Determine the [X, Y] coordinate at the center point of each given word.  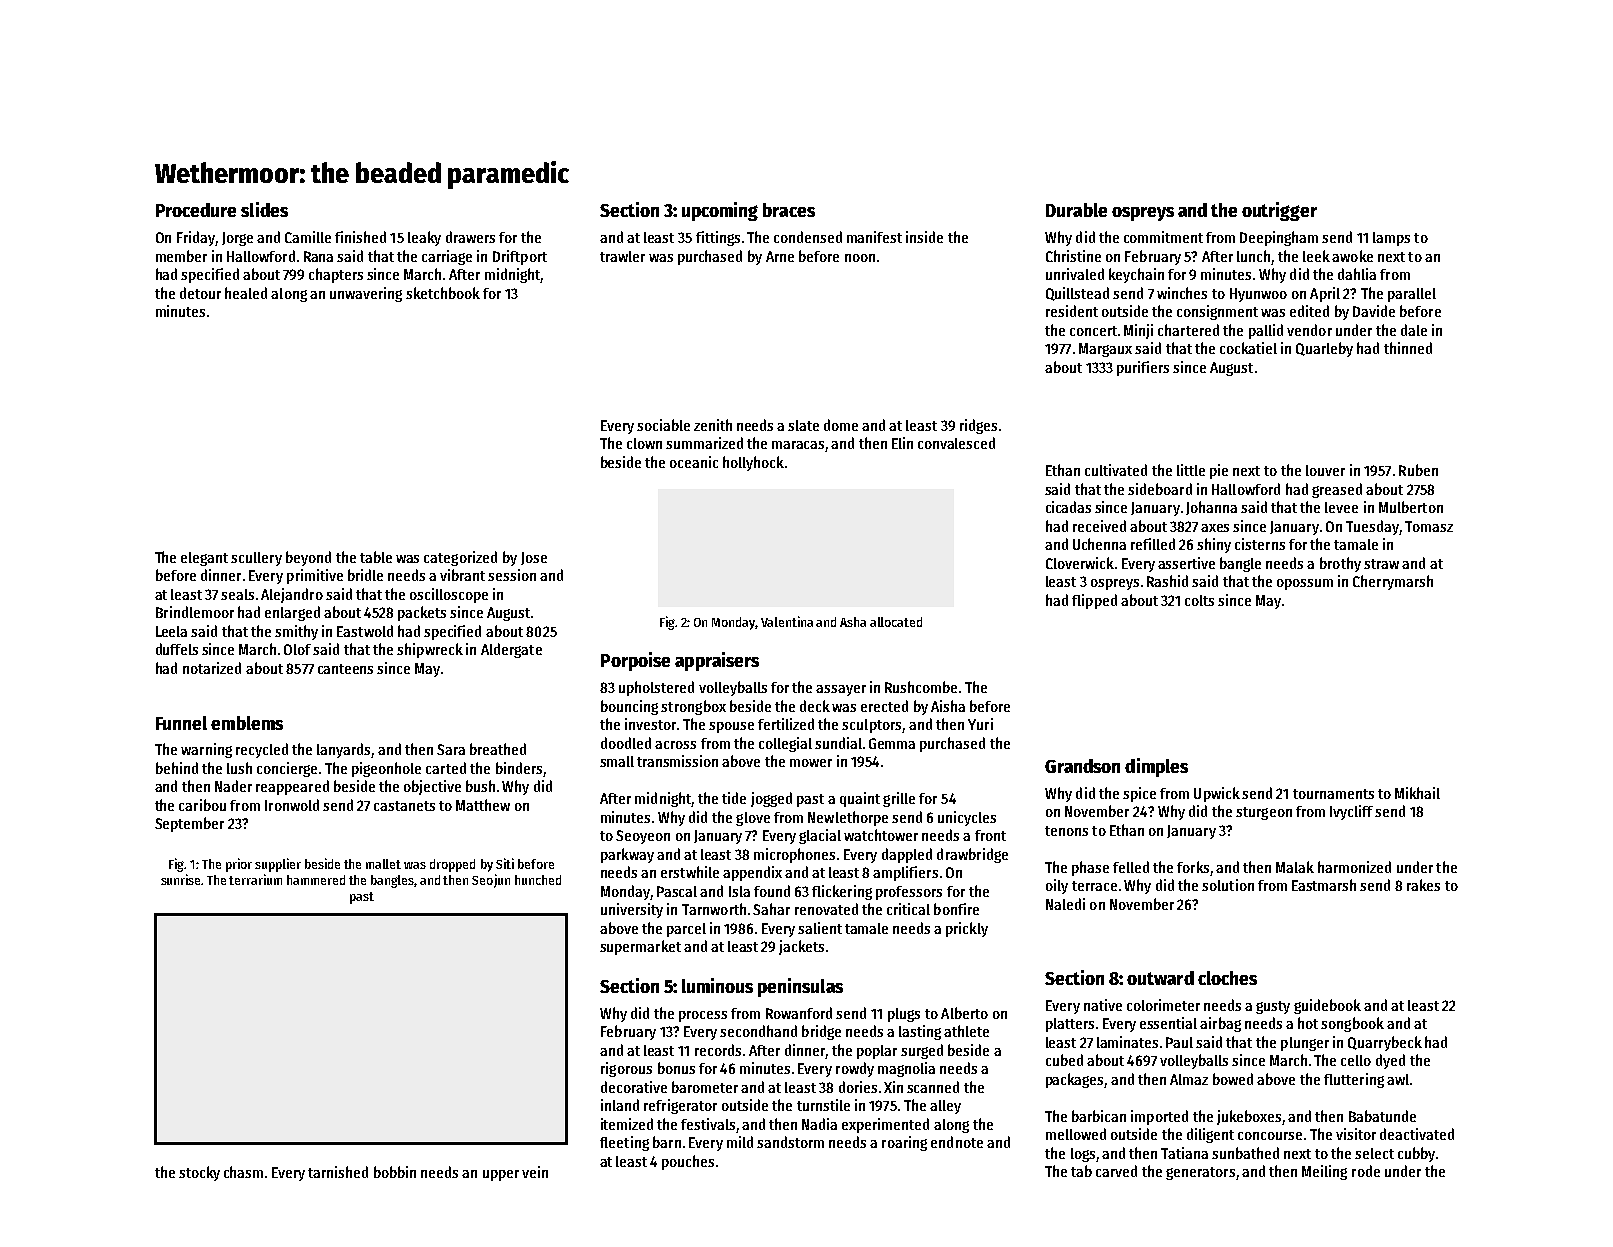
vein [535, 1172]
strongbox [693, 707]
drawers [470, 237]
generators [1200, 1173]
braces [789, 210]
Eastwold [365, 631]
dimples [1156, 767]
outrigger [1279, 211]
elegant [204, 559]
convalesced [956, 443]
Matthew [483, 805]
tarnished [338, 1172]
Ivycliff [1351, 812]
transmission [677, 761]
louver [1325, 470]
